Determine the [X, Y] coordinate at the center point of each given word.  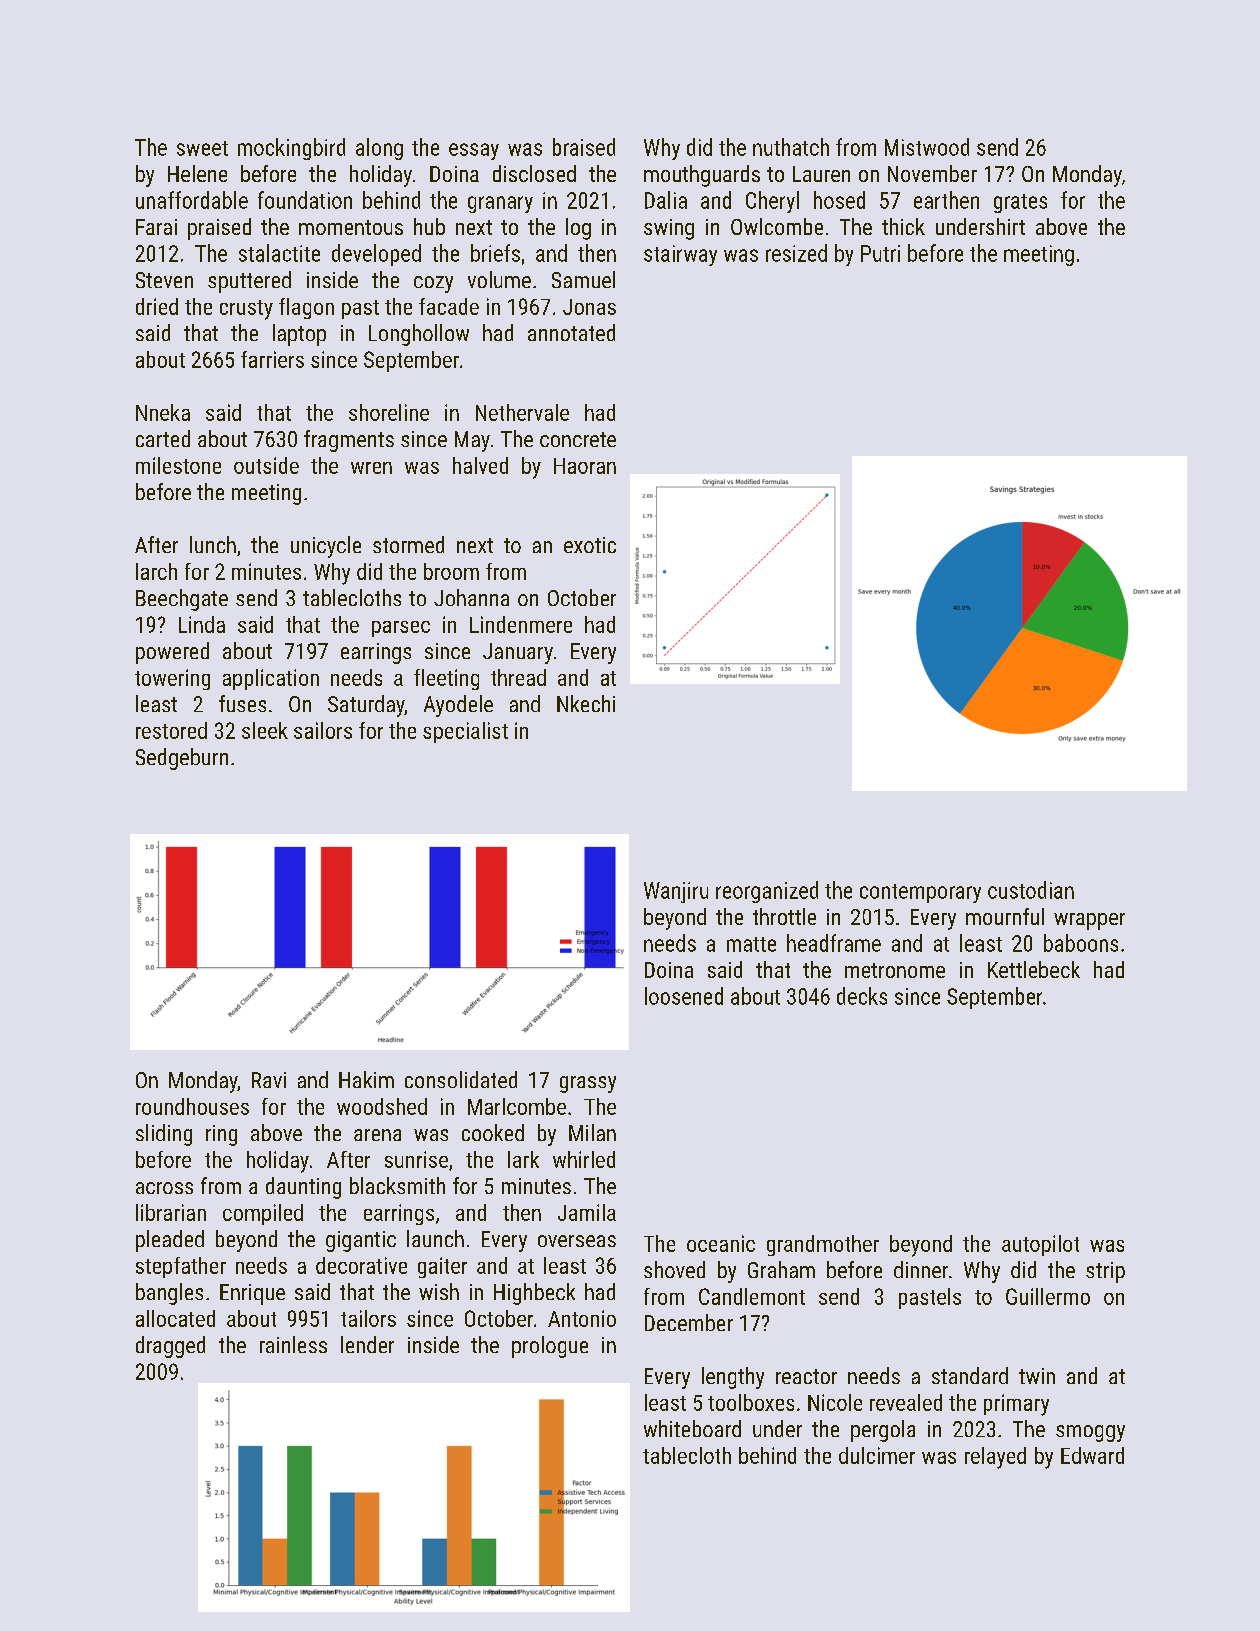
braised [584, 147]
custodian [1031, 890]
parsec [401, 629]
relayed [995, 1458]
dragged [170, 1347]
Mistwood [927, 147]
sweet [202, 148]
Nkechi [586, 703]
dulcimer [877, 1455]
